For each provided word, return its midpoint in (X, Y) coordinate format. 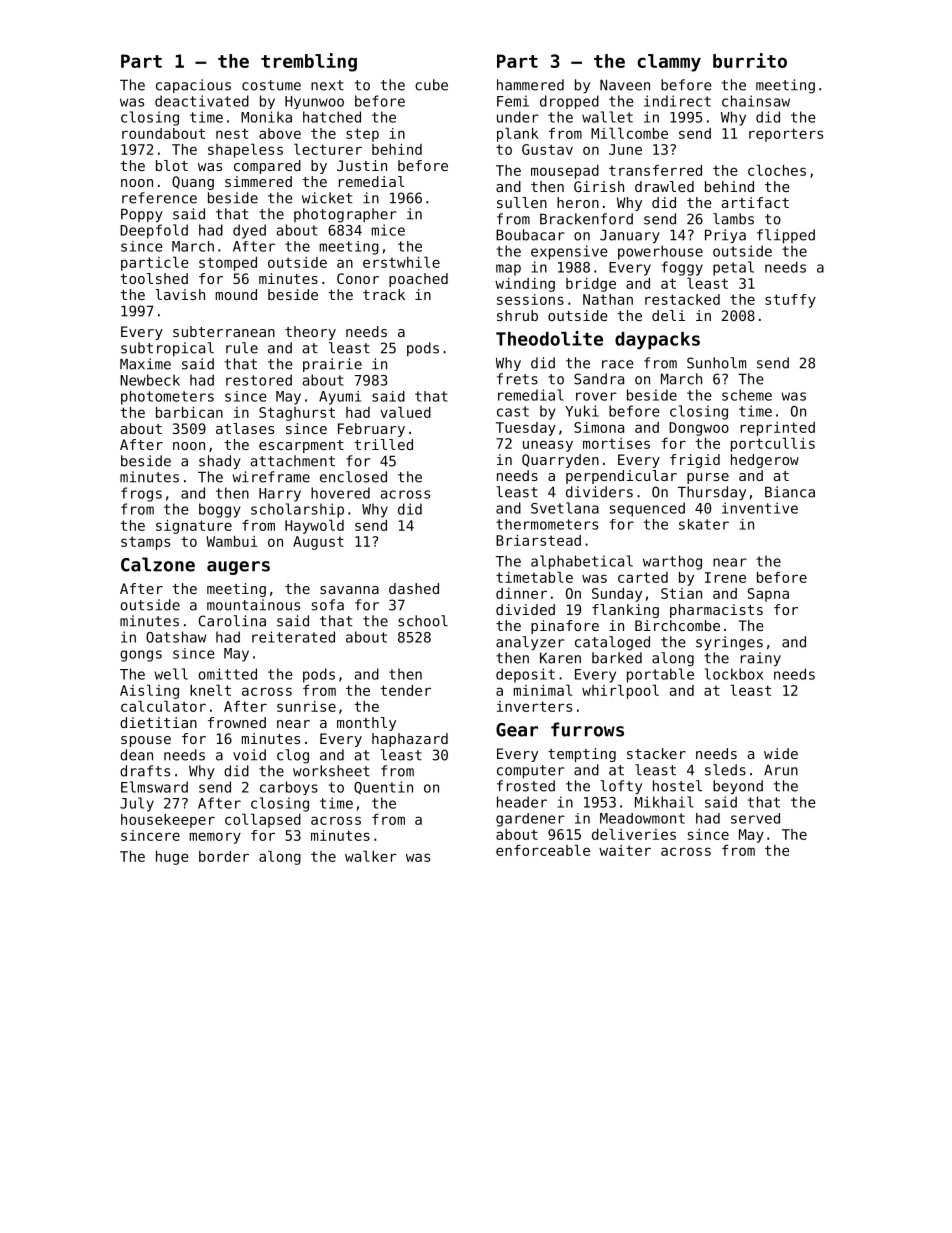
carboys (289, 788)
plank (518, 134)
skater (704, 524)
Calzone (158, 564)
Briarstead (538, 540)
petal (733, 268)
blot (172, 165)
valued (405, 412)
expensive (569, 252)
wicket (327, 198)
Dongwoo (699, 429)
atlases (245, 428)
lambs (733, 219)
